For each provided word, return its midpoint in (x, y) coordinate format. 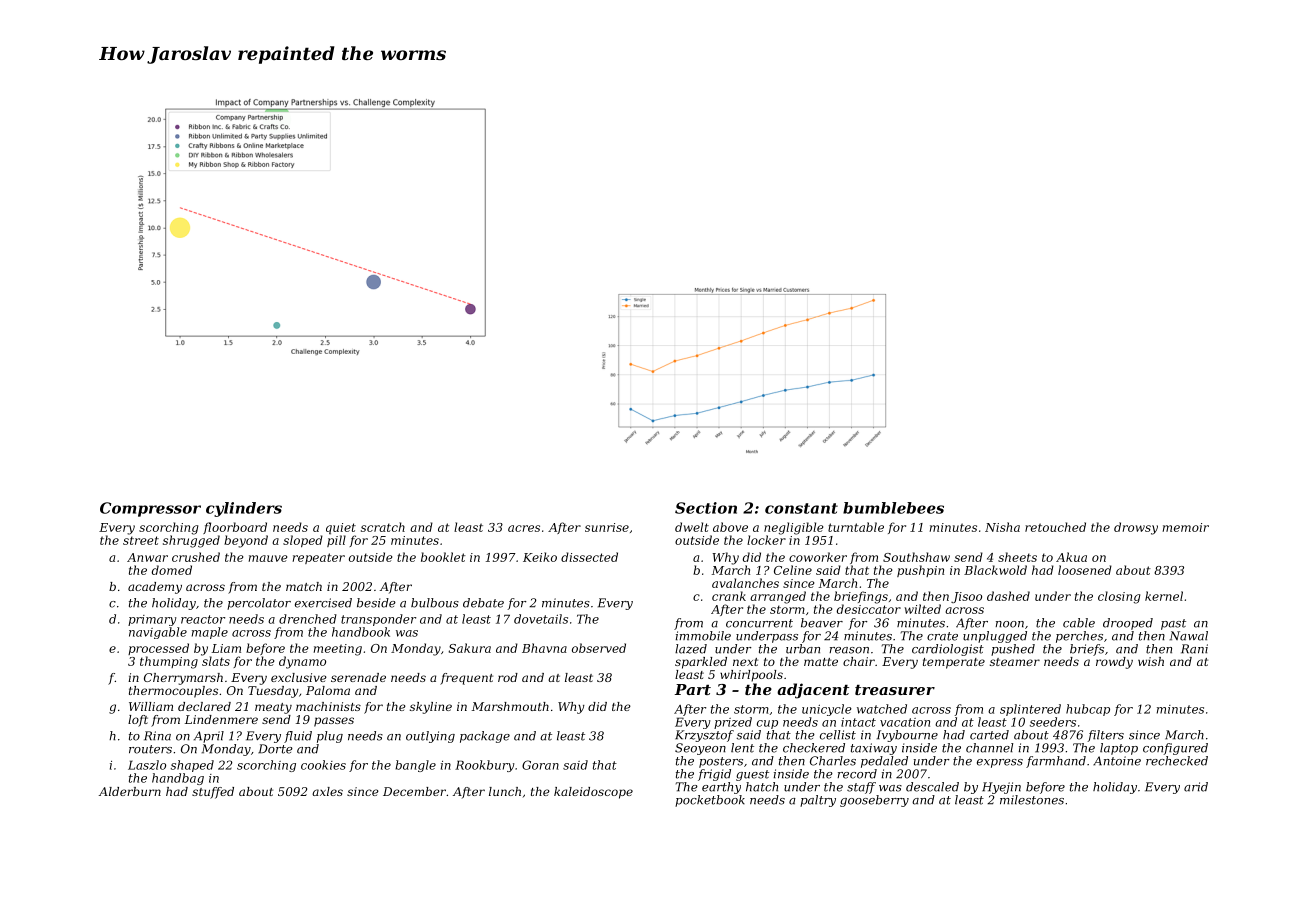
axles (327, 791)
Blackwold (995, 570)
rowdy (1114, 663)
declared (204, 706)
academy (155, 588)
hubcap (1088, 710)
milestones (1032, 800)
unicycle (827, 710)
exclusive (299, 677)
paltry (818, 801)
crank (729, 596)
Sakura (470, 648)
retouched (1055, 527)
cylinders (244, 509)
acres (524, 528)
